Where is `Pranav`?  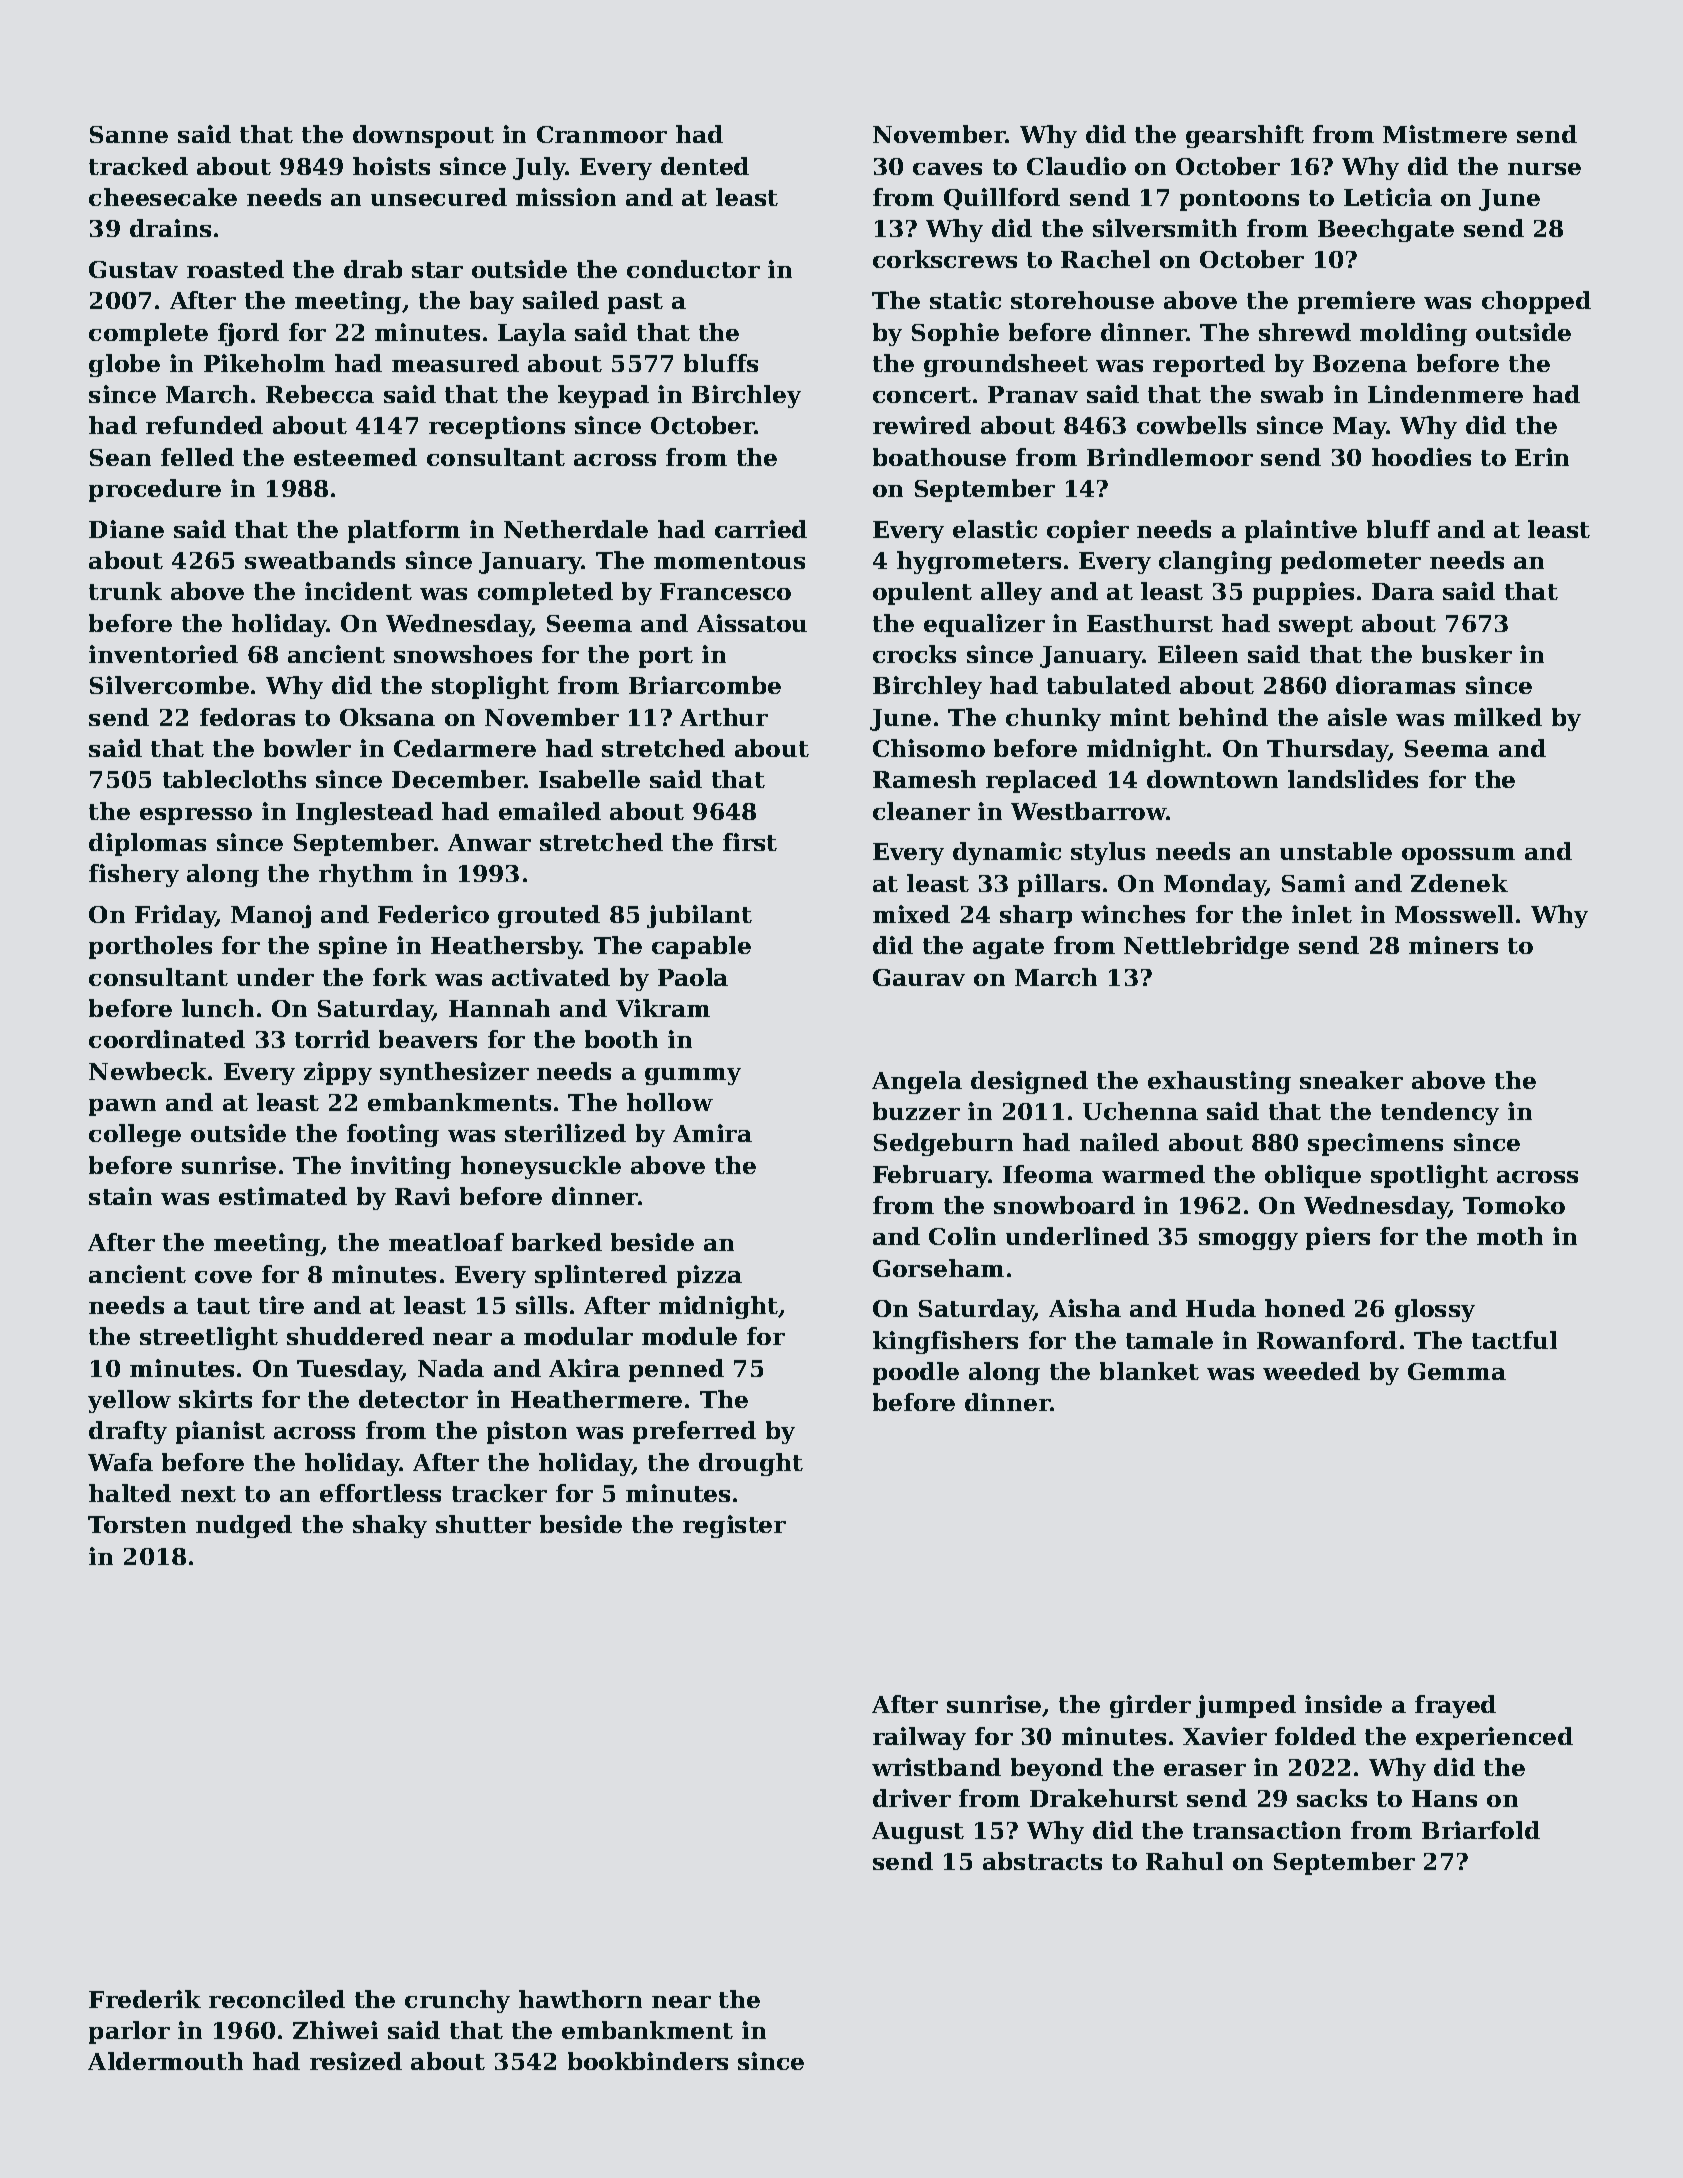 Pranav is located at coordinates (1033, 394).
